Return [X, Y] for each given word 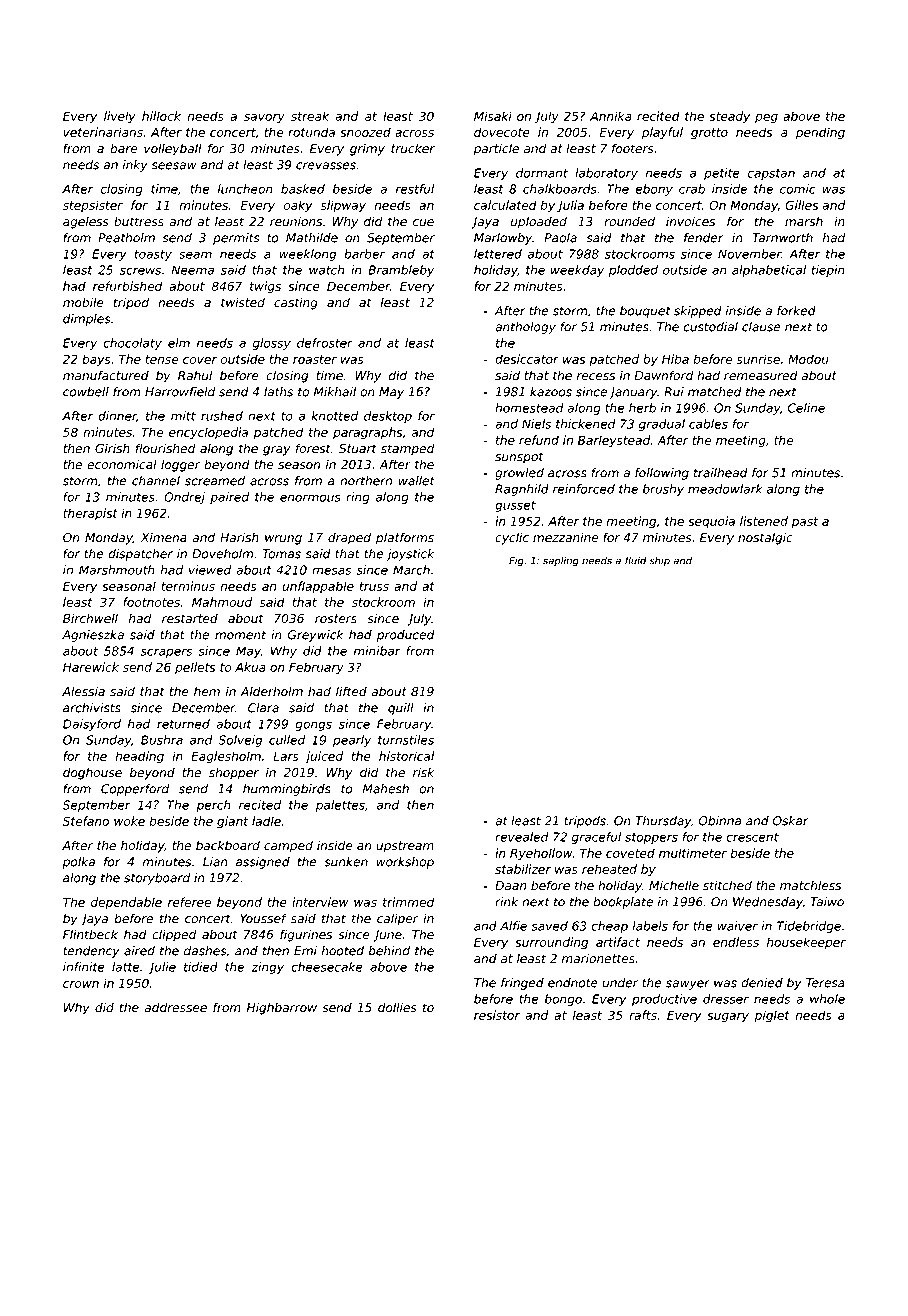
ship [659, 561]
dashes [205, 951]
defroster [325, 343]
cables [708, 424]
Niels [536, 424]
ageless [86, 223]
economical [122, 464]
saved [549, 926]
